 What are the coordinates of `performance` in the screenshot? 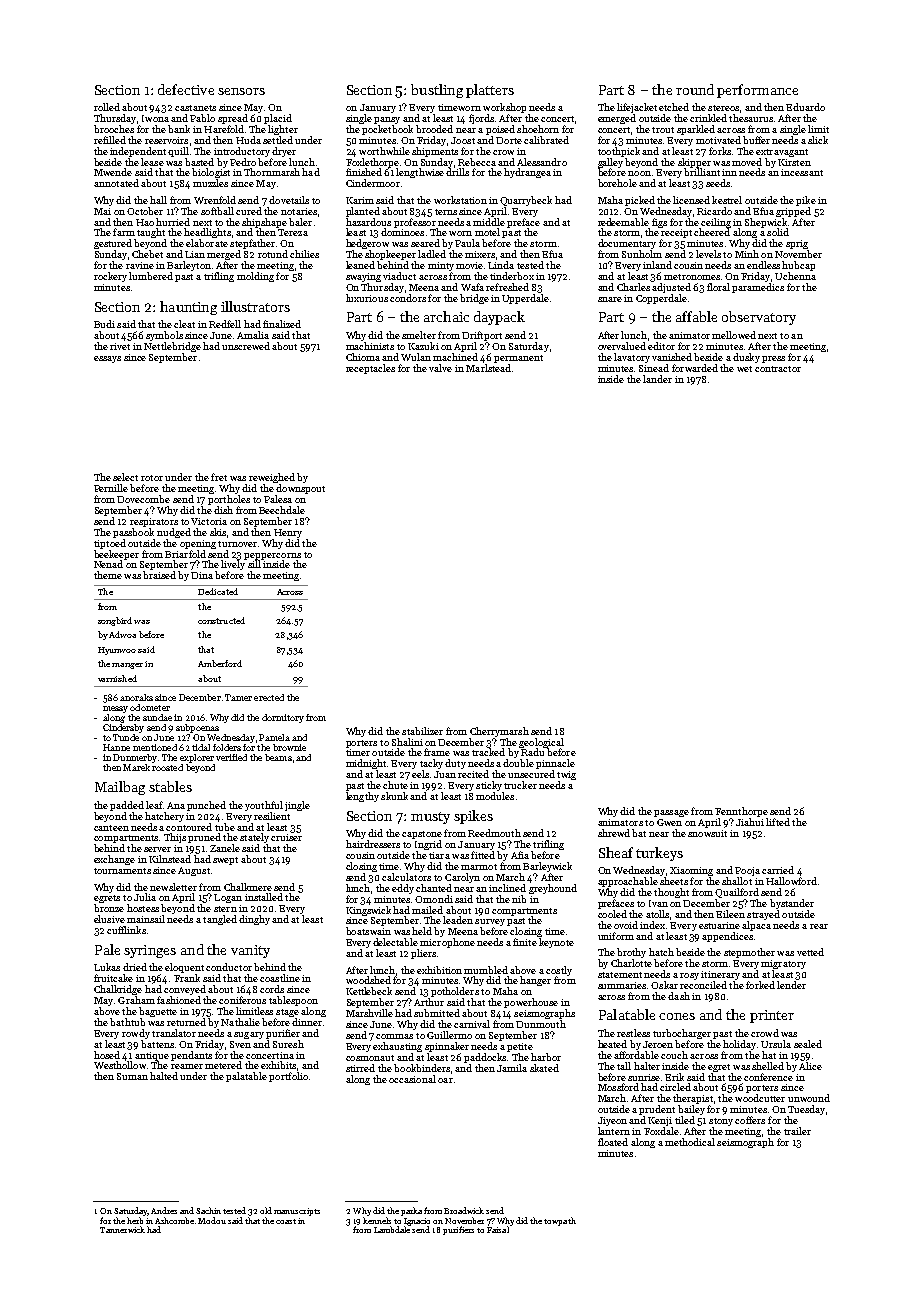 It's located at (757, 91).
